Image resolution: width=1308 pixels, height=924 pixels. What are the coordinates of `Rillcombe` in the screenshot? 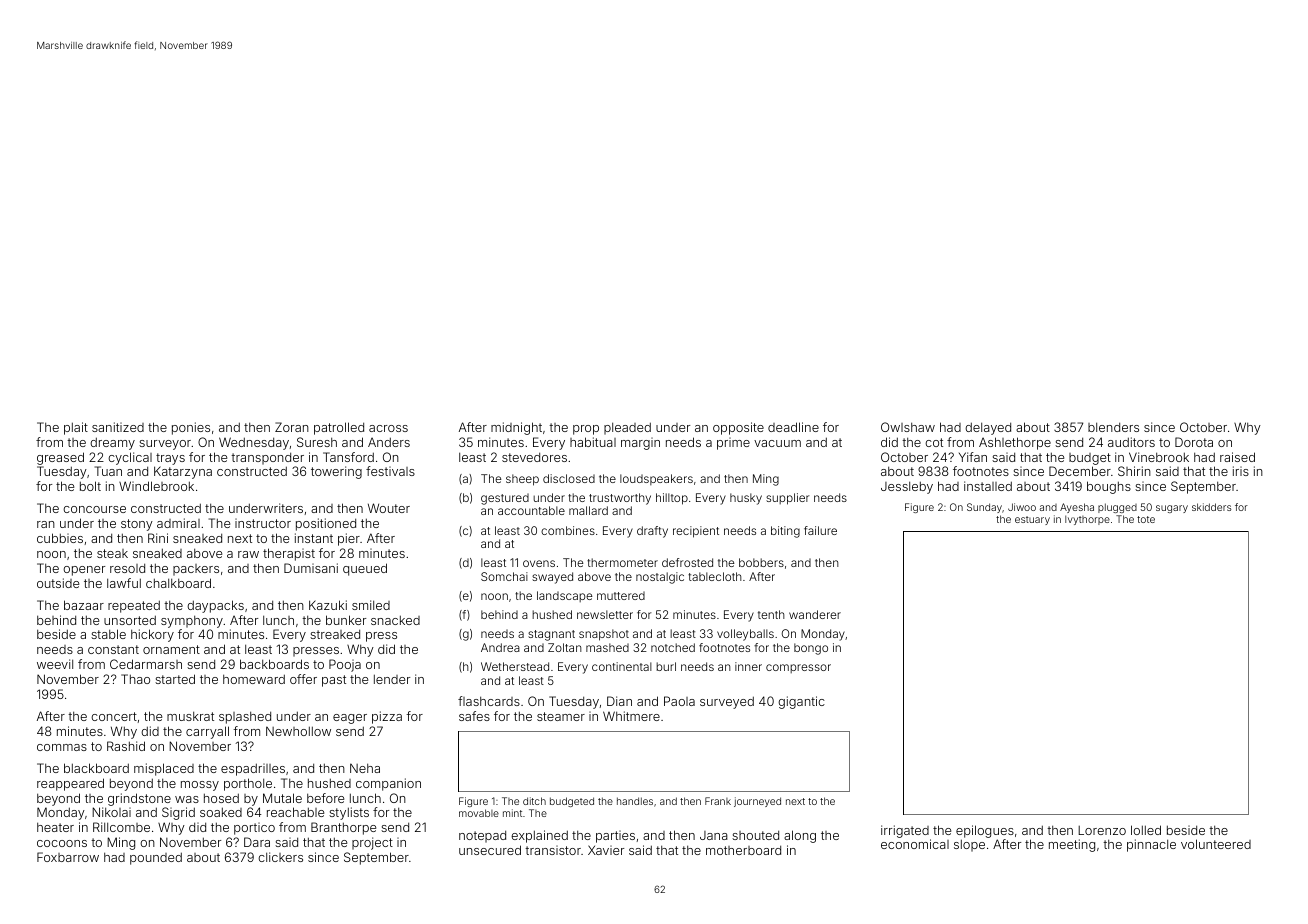 It's located at (121, 827).
